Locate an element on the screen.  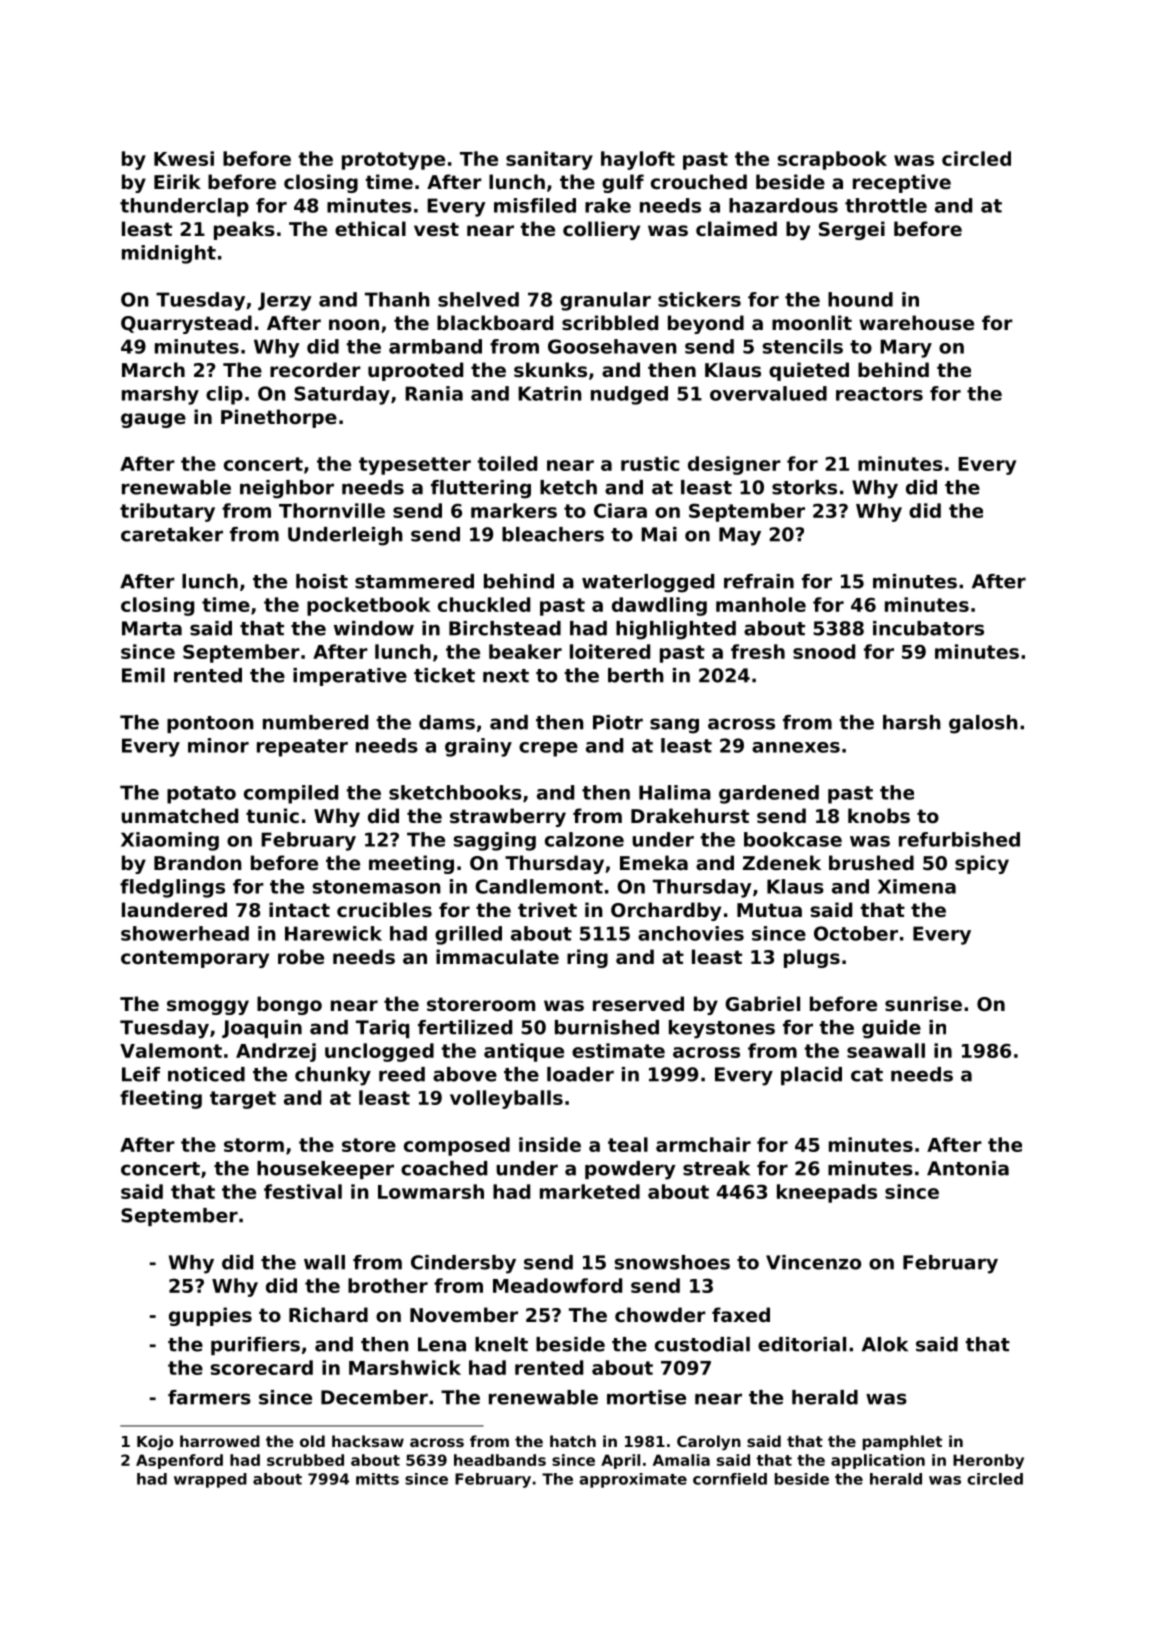
scrapbook is located at coordinates (832, 160).
